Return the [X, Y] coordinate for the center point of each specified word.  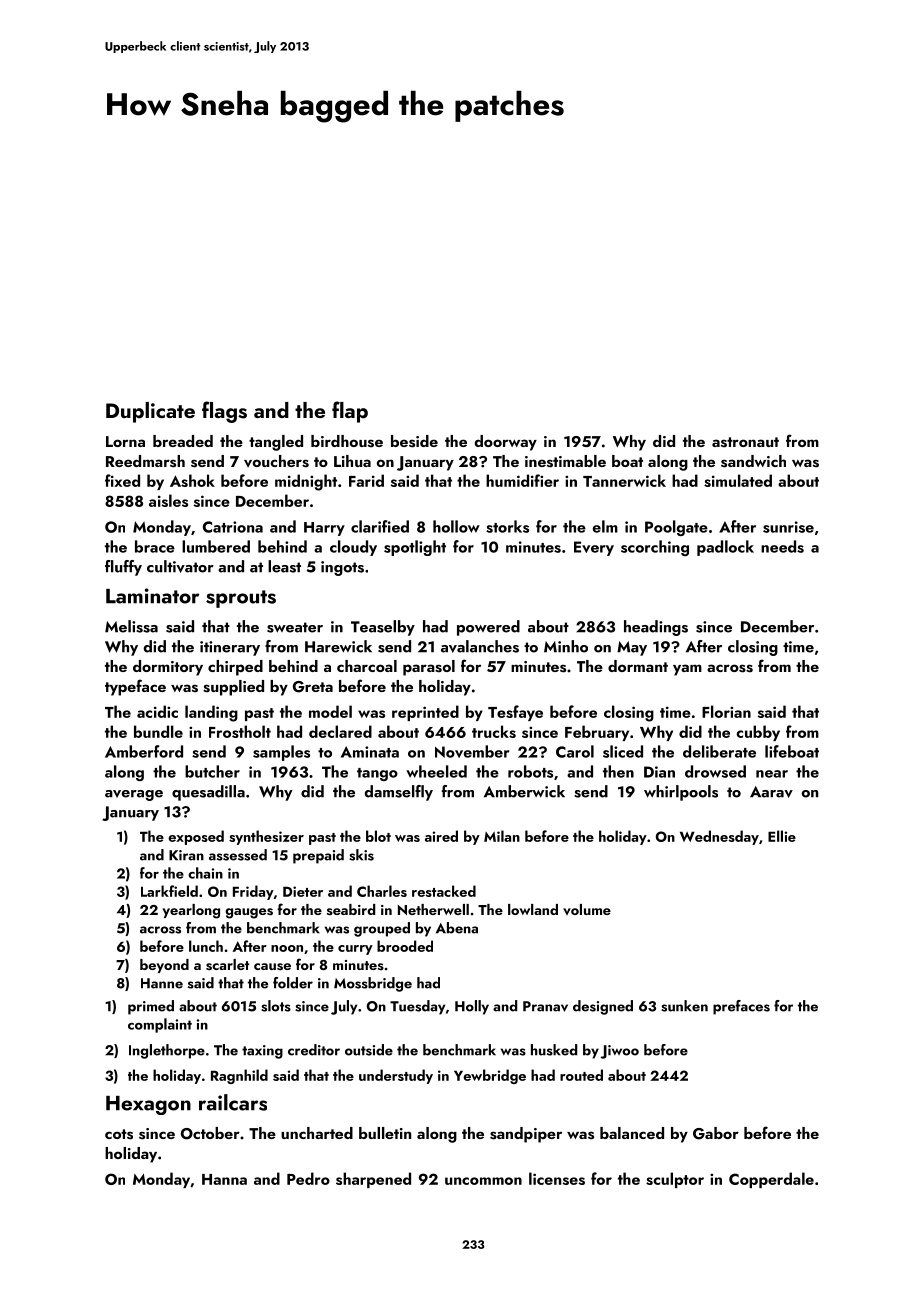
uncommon [483, 1181]
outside [369, 1050]
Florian [726, 711]
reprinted [425, 713]
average [134, 795]
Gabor [716, 1133]
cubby [758, 733]
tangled [276, 443]
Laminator [152, 596]
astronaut [745, 442]
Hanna [224, 1179]
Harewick [338, 646]
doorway [506, 443]
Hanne [162, 983]
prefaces [741, 1007]
